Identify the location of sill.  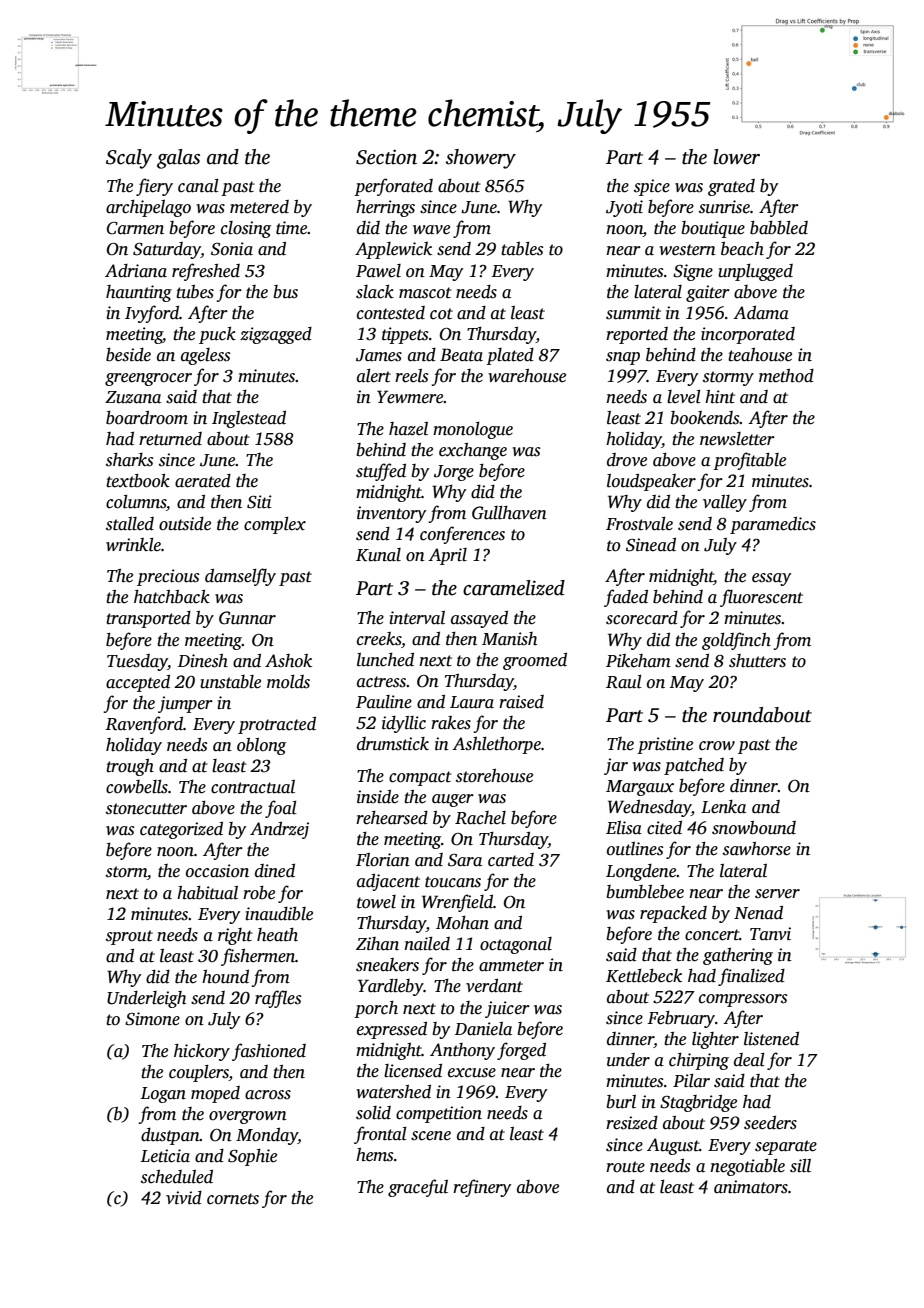
(800, 1166).
